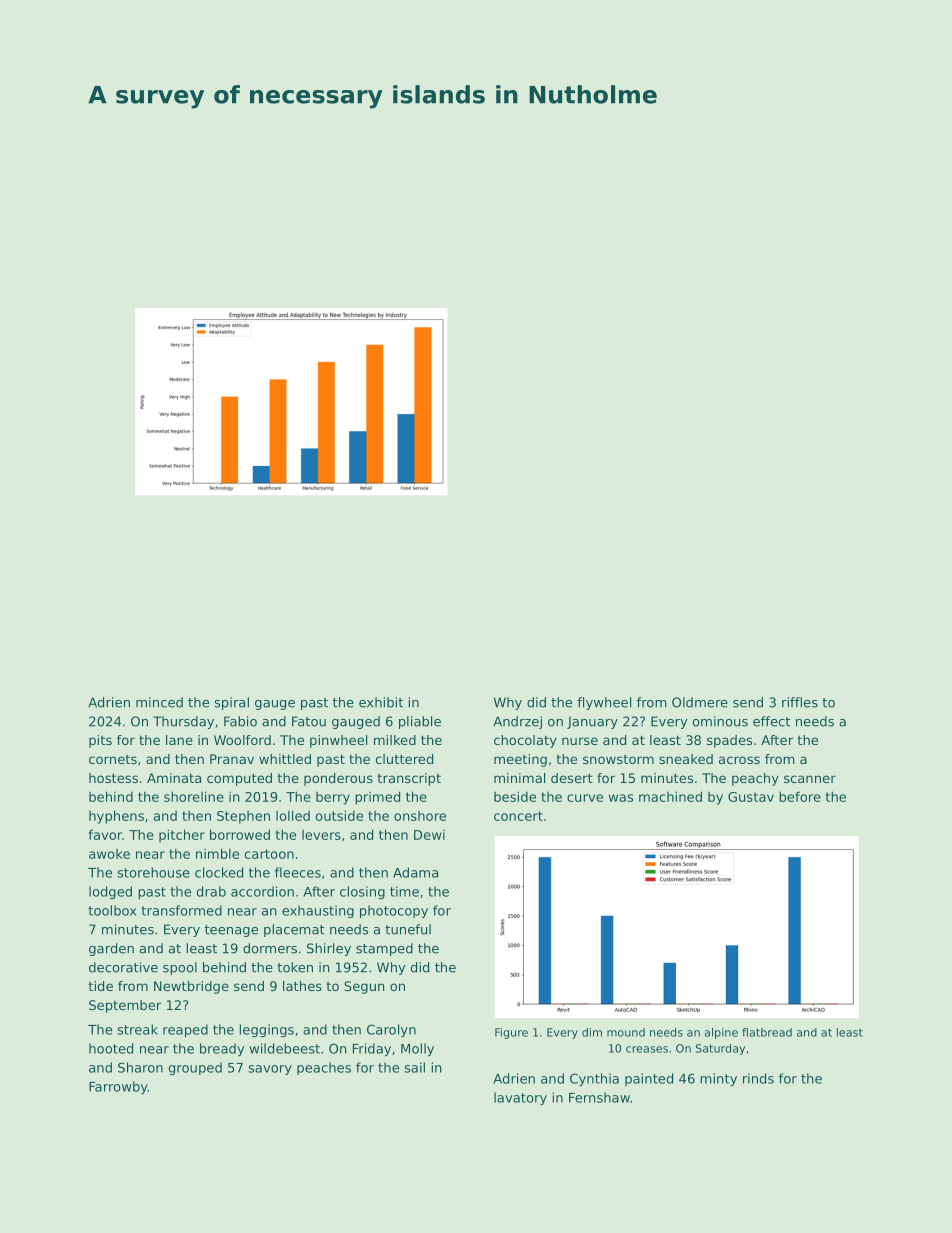  Describe the element at coordinates (800, 796) in the screenshot. I see `before` at that location.
